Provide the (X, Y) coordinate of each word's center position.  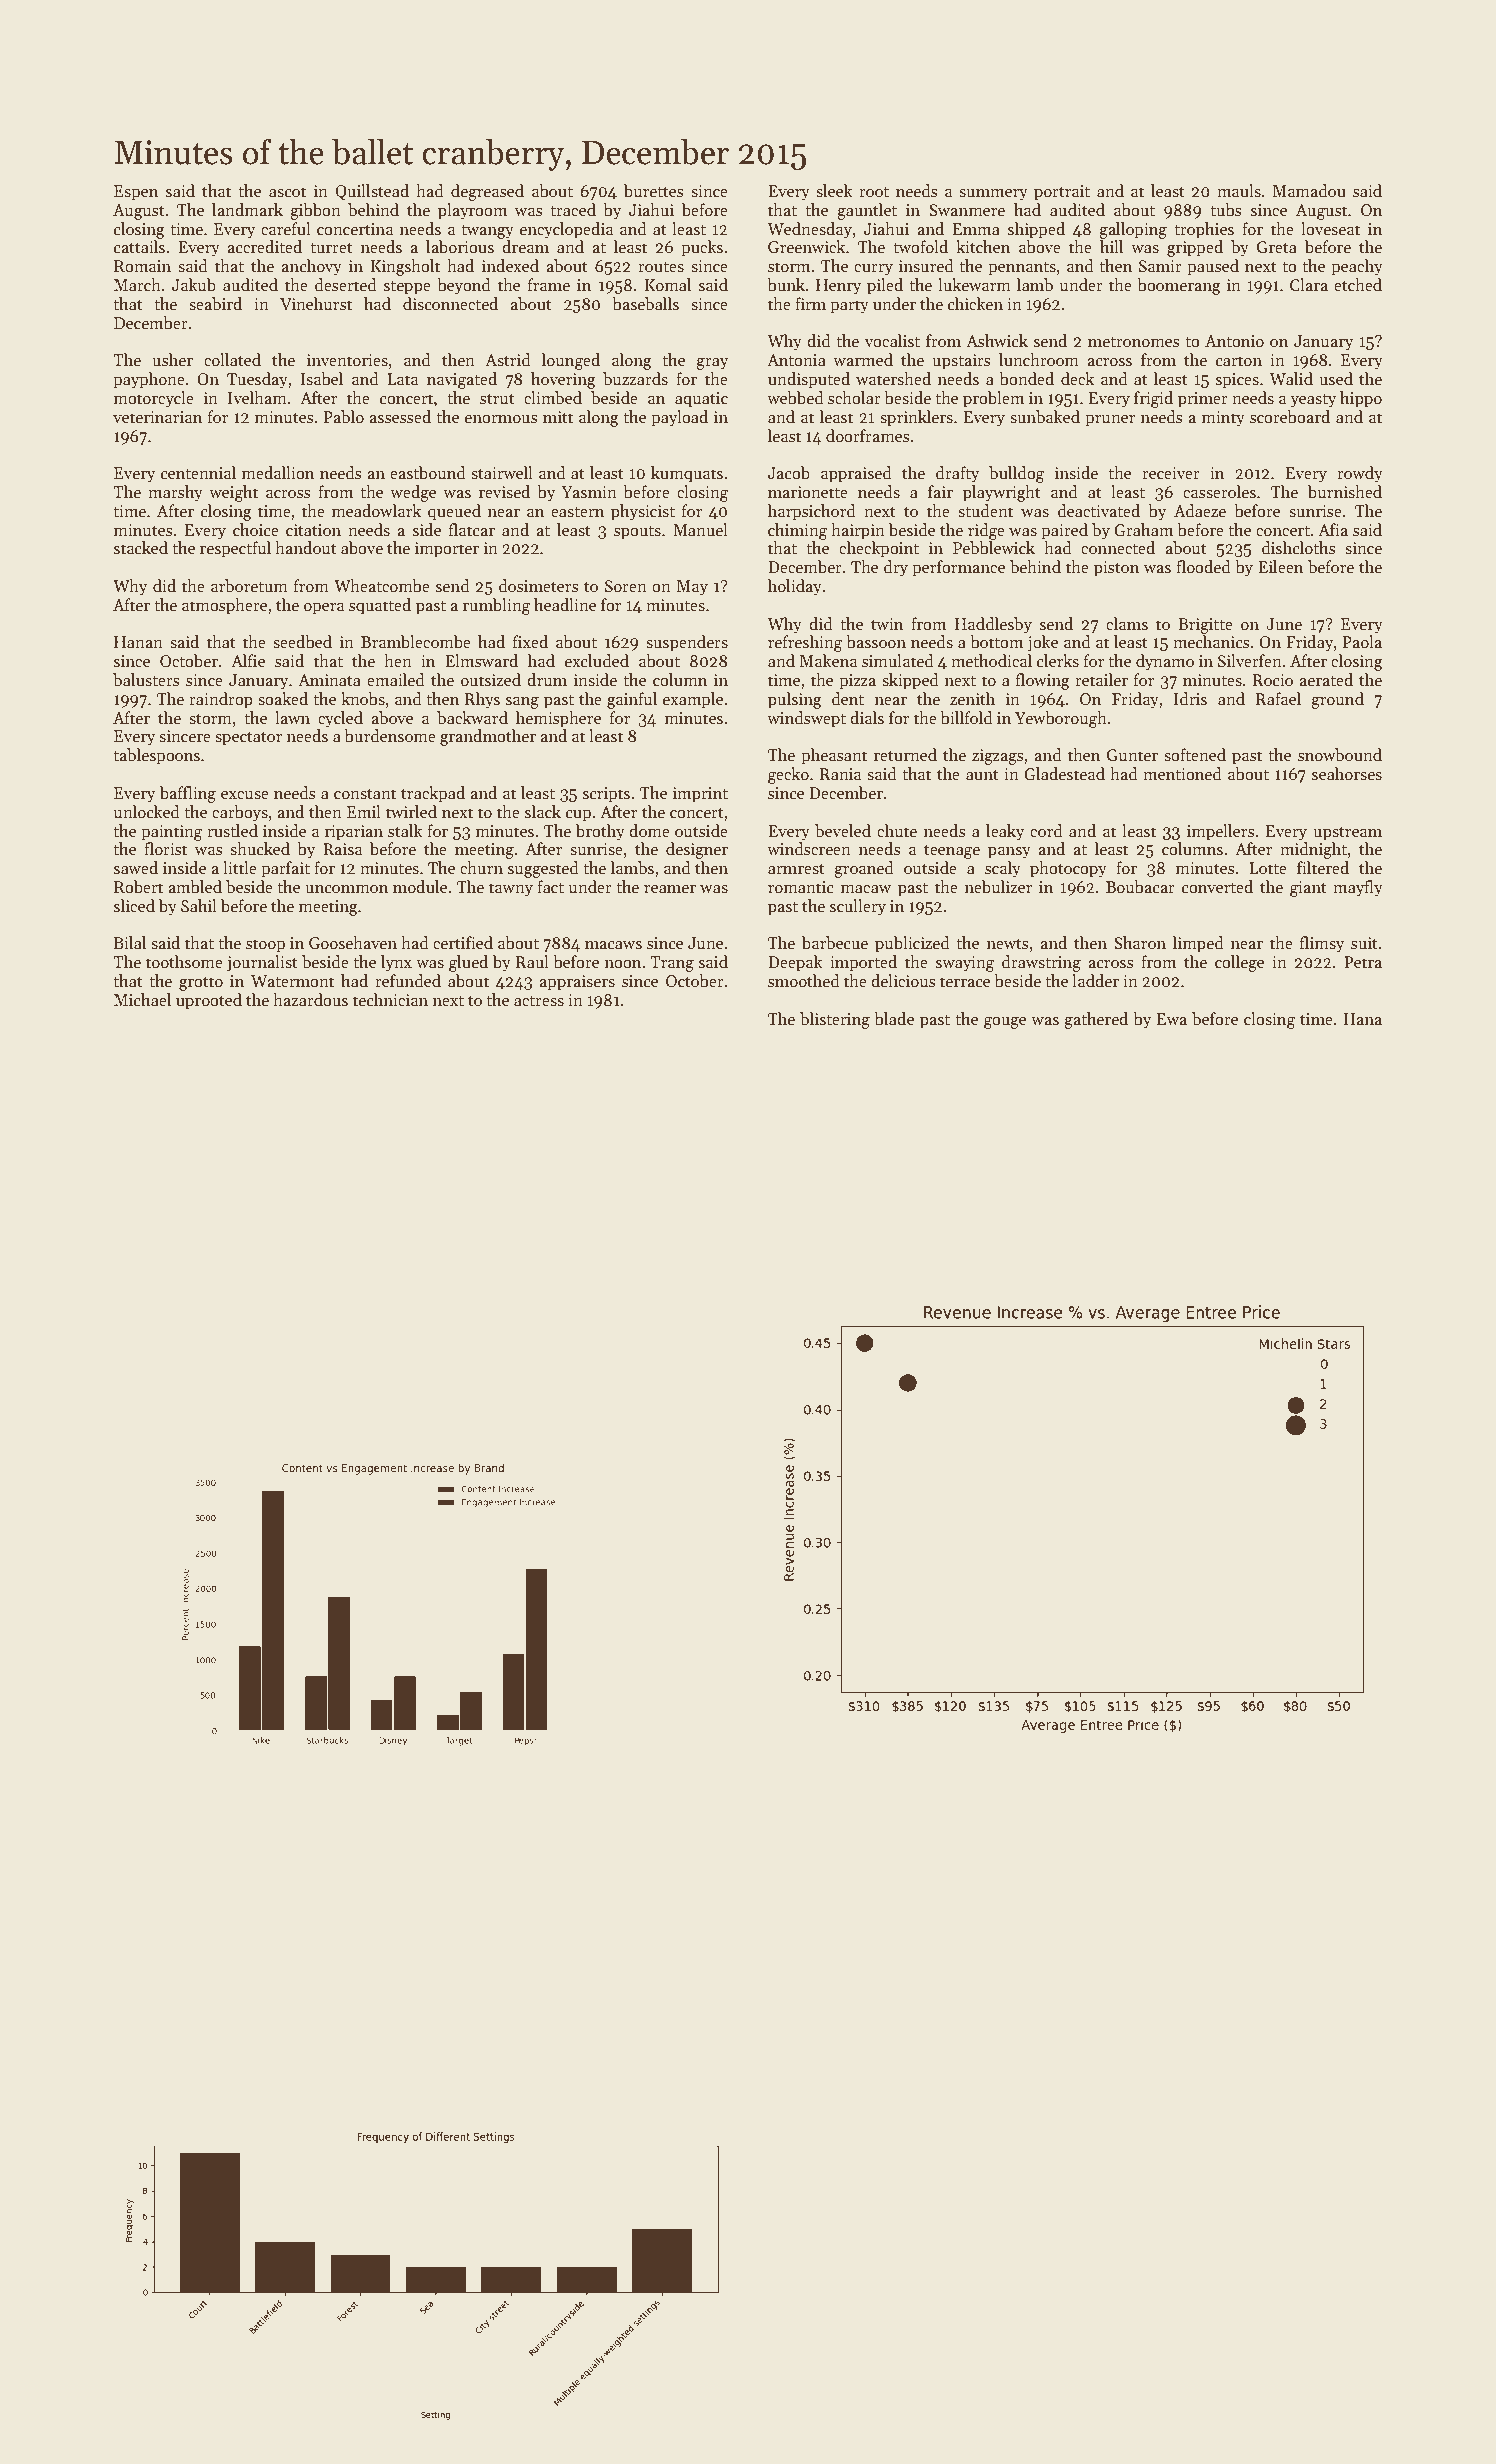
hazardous (310, 1000)
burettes (653, 191)
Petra (1363, 962)
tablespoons (156, 756)
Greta (1277, 247)
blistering (835, 1020)
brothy (600, 832)
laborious (460, 247)
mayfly (1358, 888)
